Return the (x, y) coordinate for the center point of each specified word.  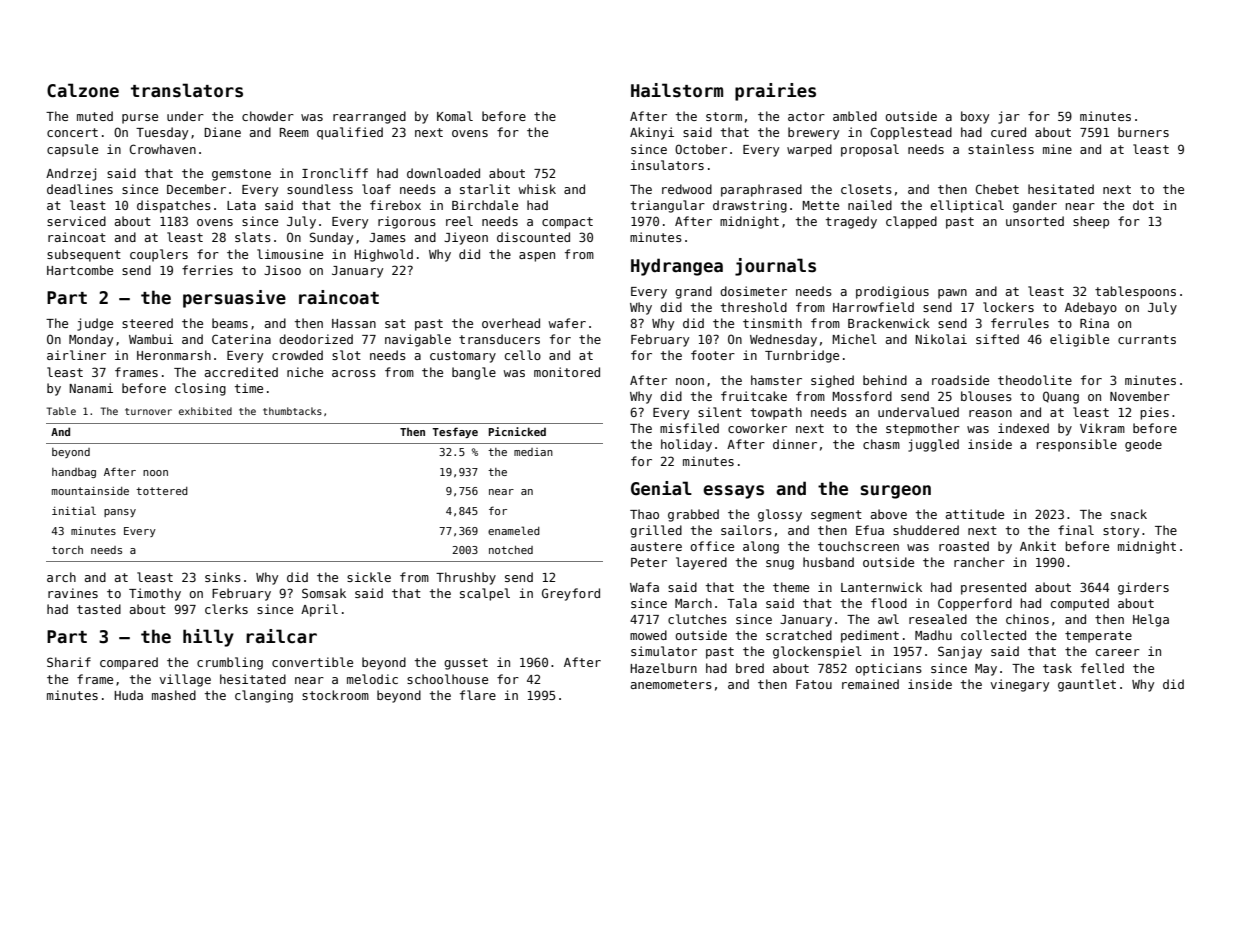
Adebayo (1091, 308)
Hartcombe (80, 270)
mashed (174, 695)
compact (567, 223)
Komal (455, 116)
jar (1009, 117)
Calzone (83, 90)
